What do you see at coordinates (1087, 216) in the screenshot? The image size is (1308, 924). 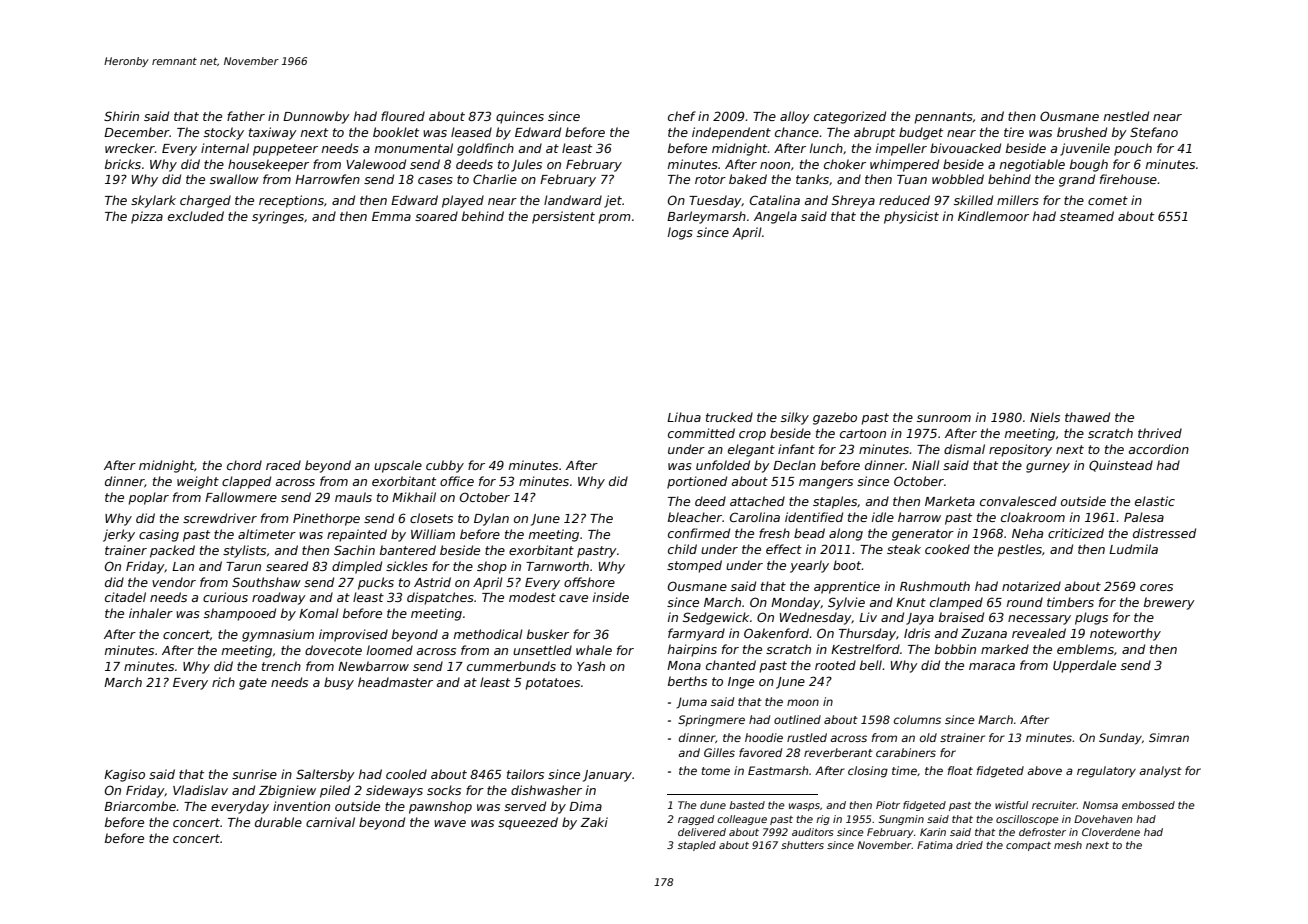 I see `steamed` at bounding box center [1087, 216].
